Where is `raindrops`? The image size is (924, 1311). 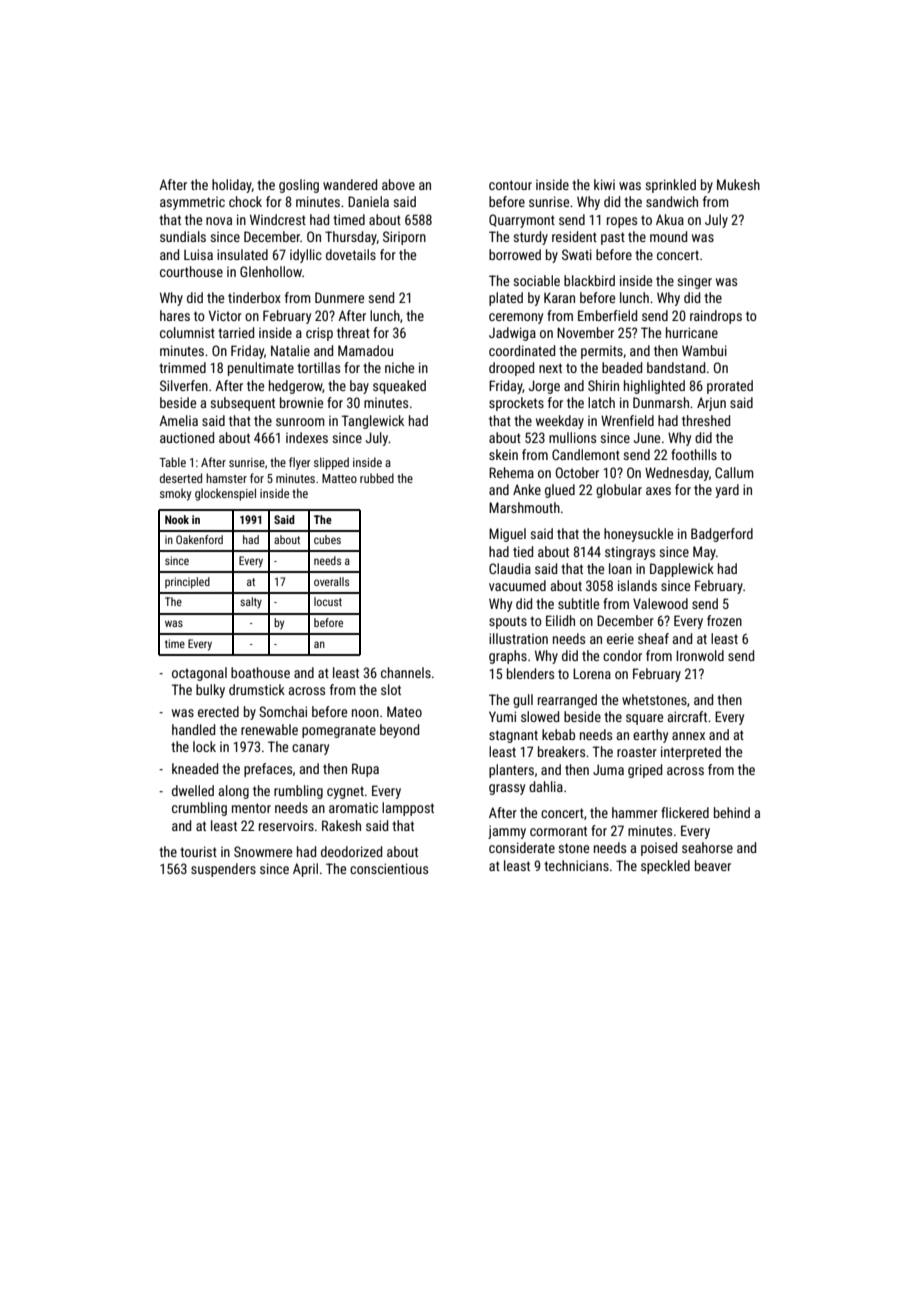
raindrops is located at coordinates (716, 317).
